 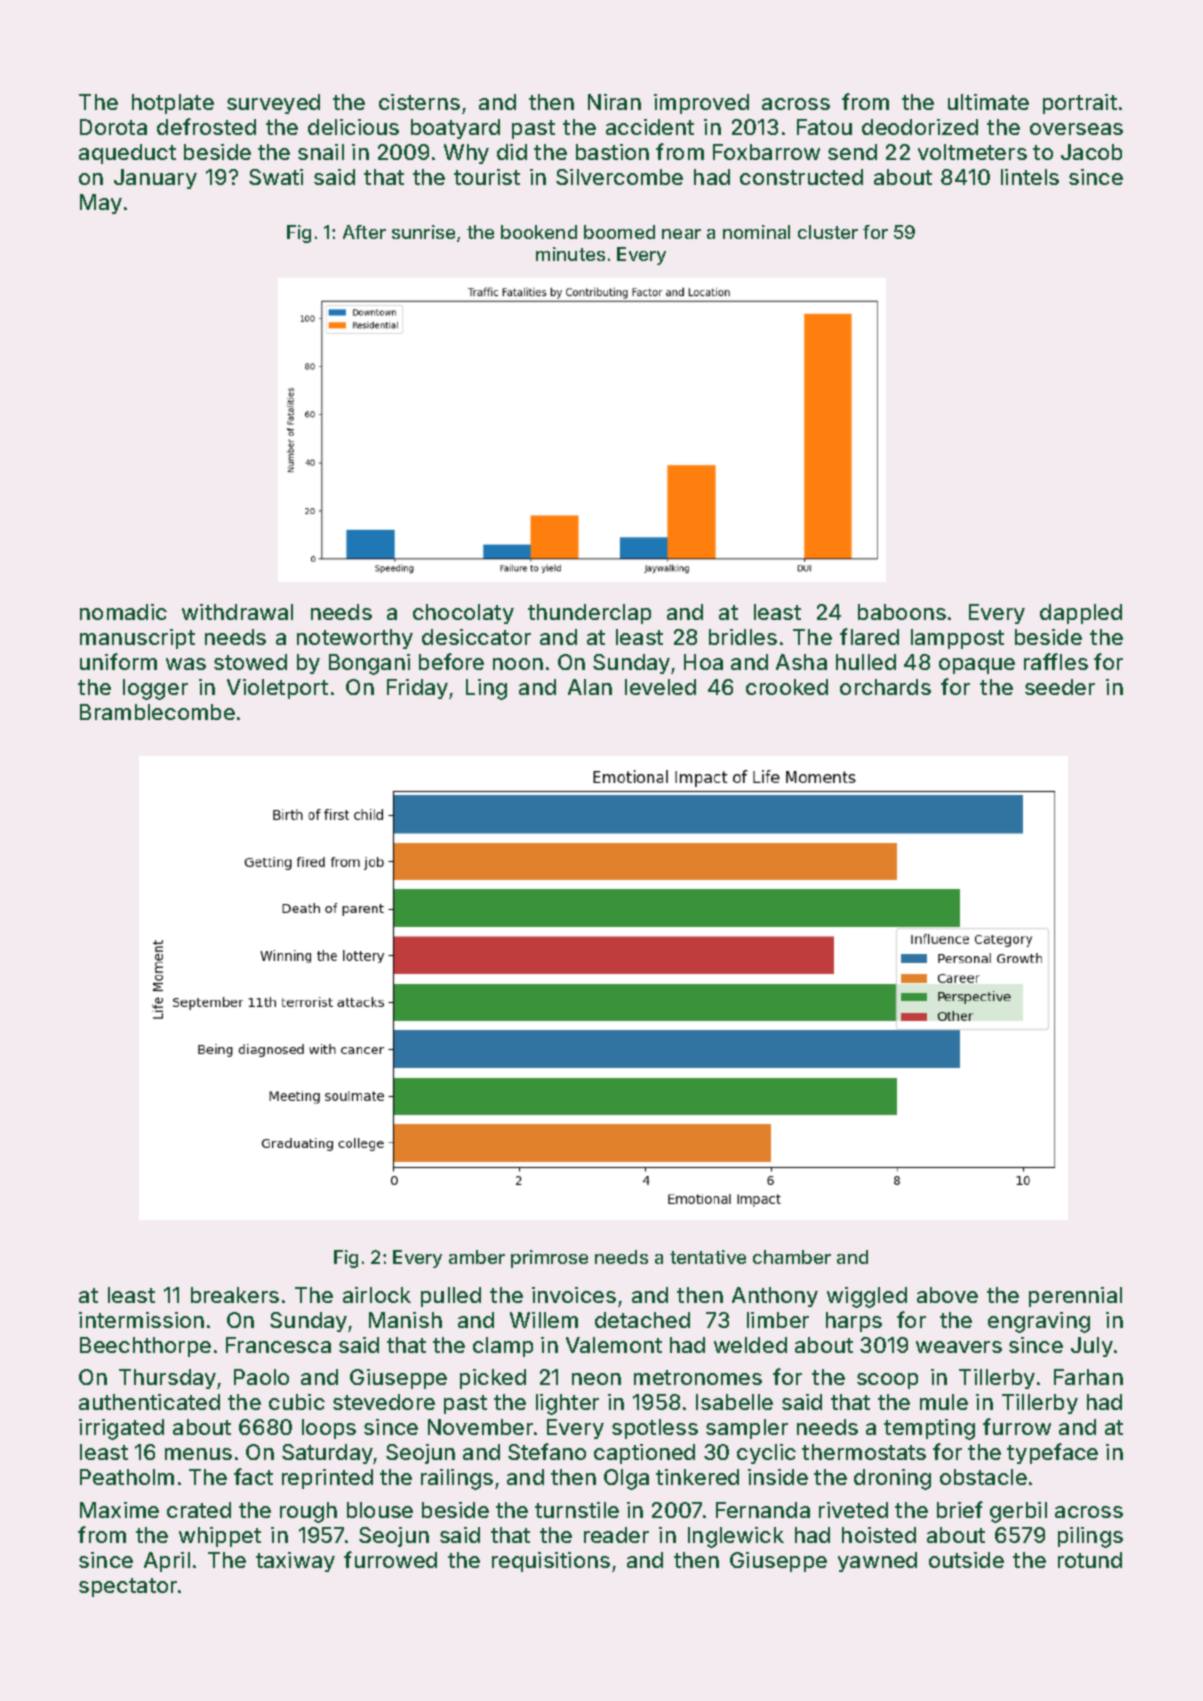 What do you see at coordinates (701, 104) in the image?
I see `improved` at bounding box center [701, 104].
